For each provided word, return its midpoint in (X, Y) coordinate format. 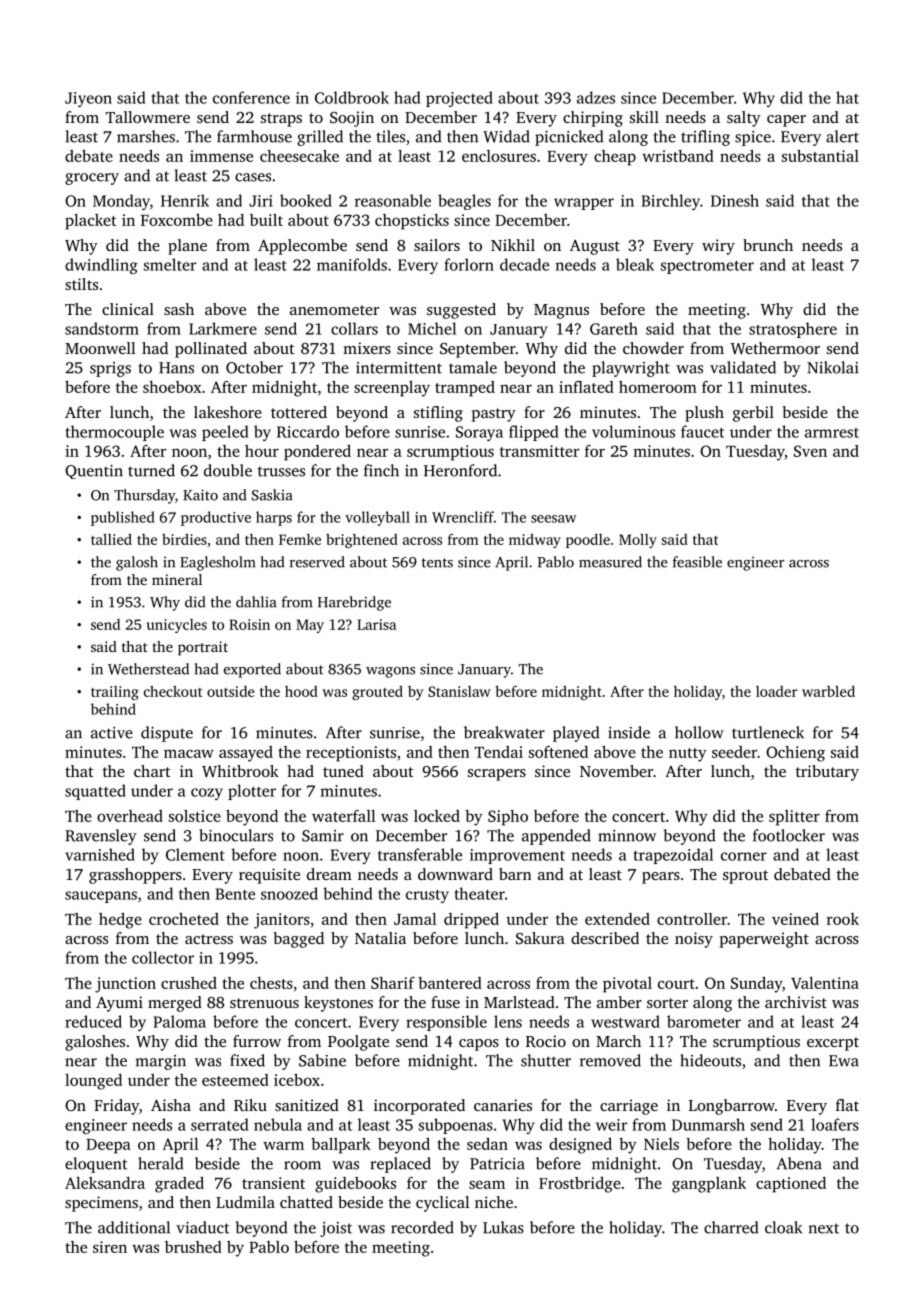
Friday (116, 1107)
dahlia (256, 602)
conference (251, 97)
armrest (832, 433)
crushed (189, 983)
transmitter (539, 451)
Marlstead (519, 1002)
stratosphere (793, 330)
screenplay (392, 389)
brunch (768, 245)
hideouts (710, 1060)
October (254, 367)
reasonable (393, 200)
